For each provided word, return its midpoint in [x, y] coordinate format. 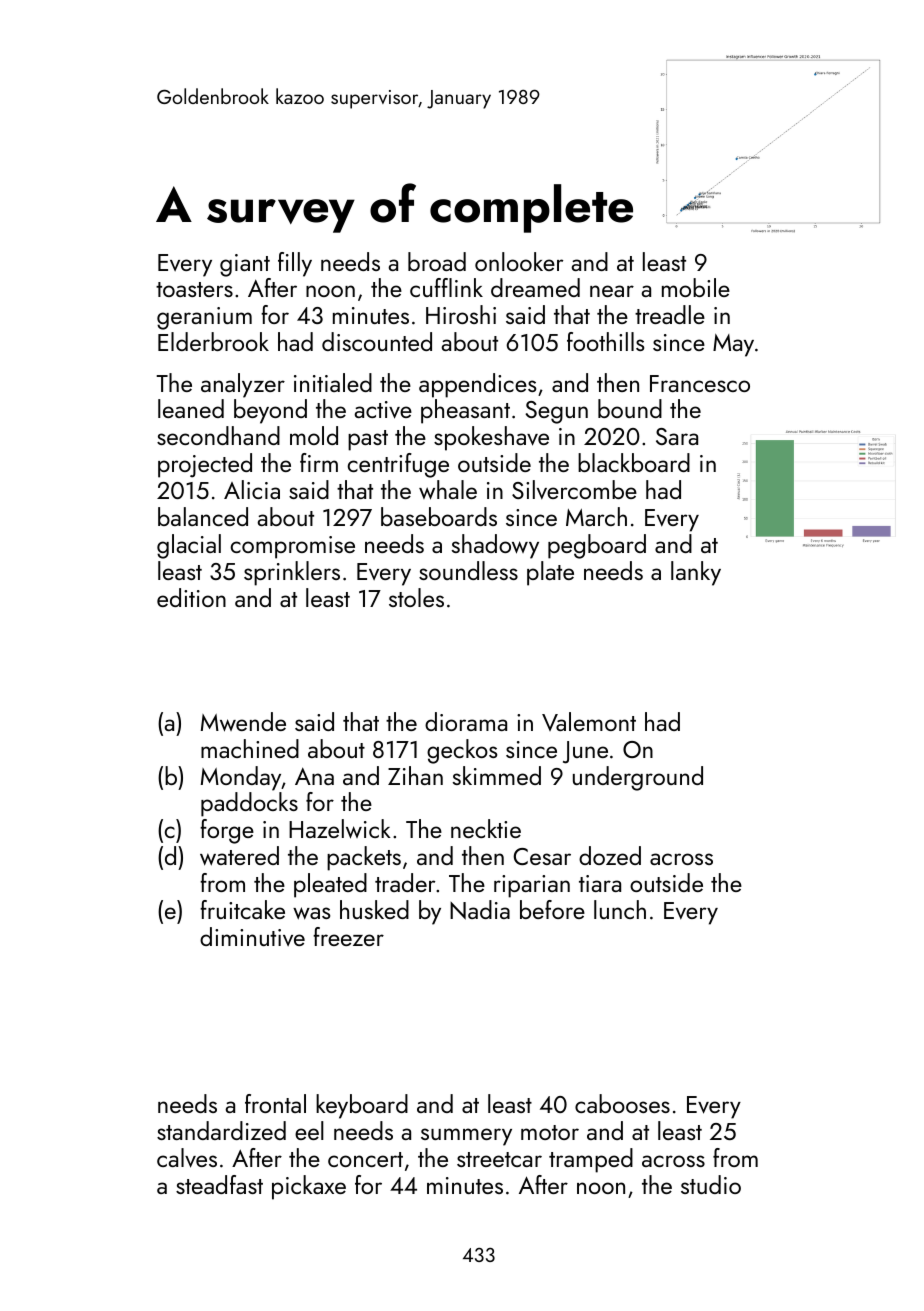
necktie [486, 828]
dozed [610, 855]
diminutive [252, 936]
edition [191, 597]
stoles [416, 597]
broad [437, 261]
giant [245, 265]
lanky [696, 573]
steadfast [219, 1184]
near [612, 291]
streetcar [499, 1159]
